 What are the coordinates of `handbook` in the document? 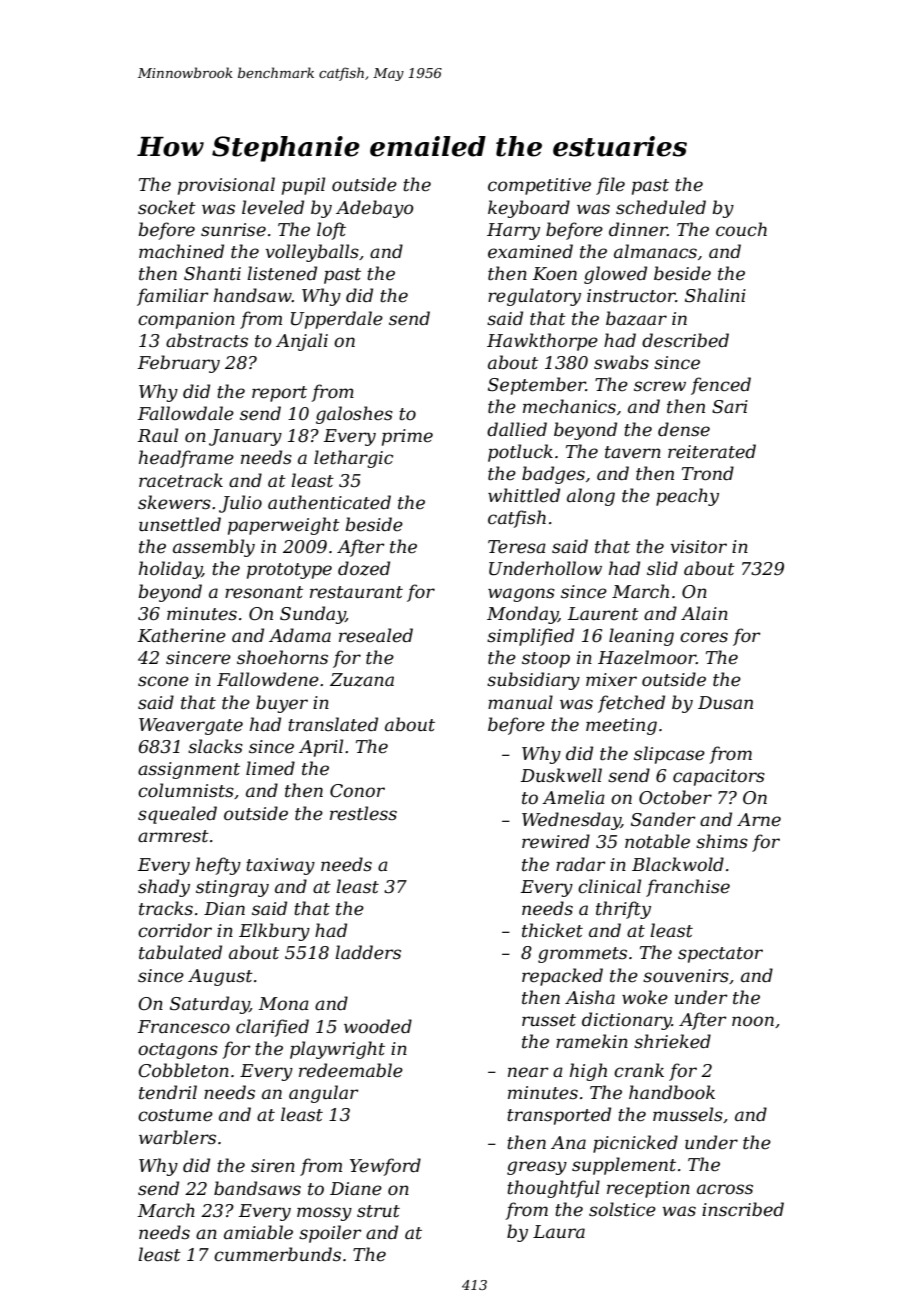 It's located at (672, 1092).
